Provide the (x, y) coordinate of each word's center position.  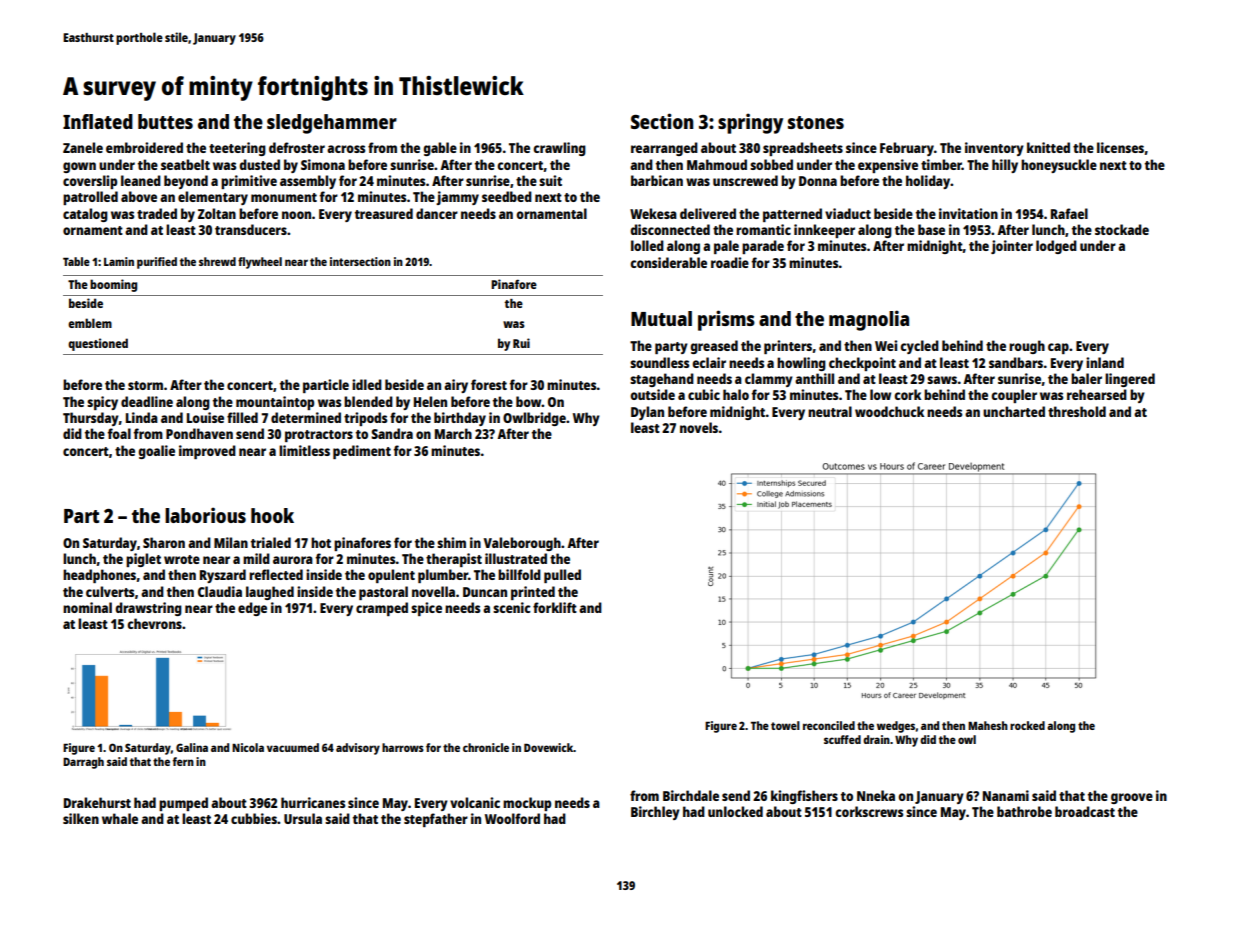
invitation (968, 213)
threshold (1077, 411)
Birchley (655, 813)
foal (119, 433)
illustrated (516, 558)
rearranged (664, 149)
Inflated (98, 121)
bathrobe (1024, 811)
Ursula (303, 818)
